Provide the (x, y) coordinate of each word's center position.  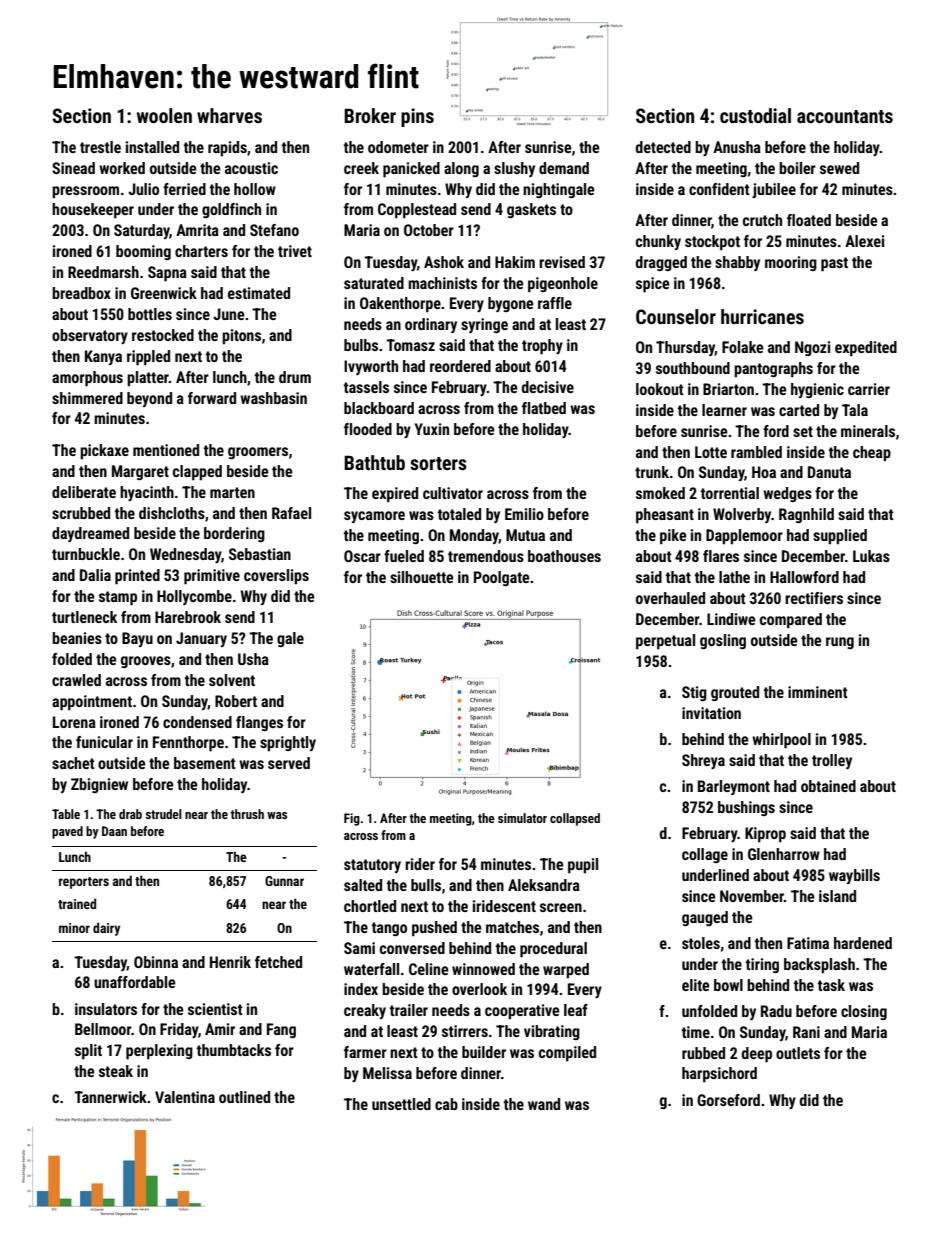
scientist (215, 1009)
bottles (150, 314)
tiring (762, 965)
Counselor (676, 316)
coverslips (276, 577)
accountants (845, 116)
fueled (404, 556)
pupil (583, 866)
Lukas (871, 556)
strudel (163, 814)
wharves (229, 115)
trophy (542, 347)
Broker (370, 115)
